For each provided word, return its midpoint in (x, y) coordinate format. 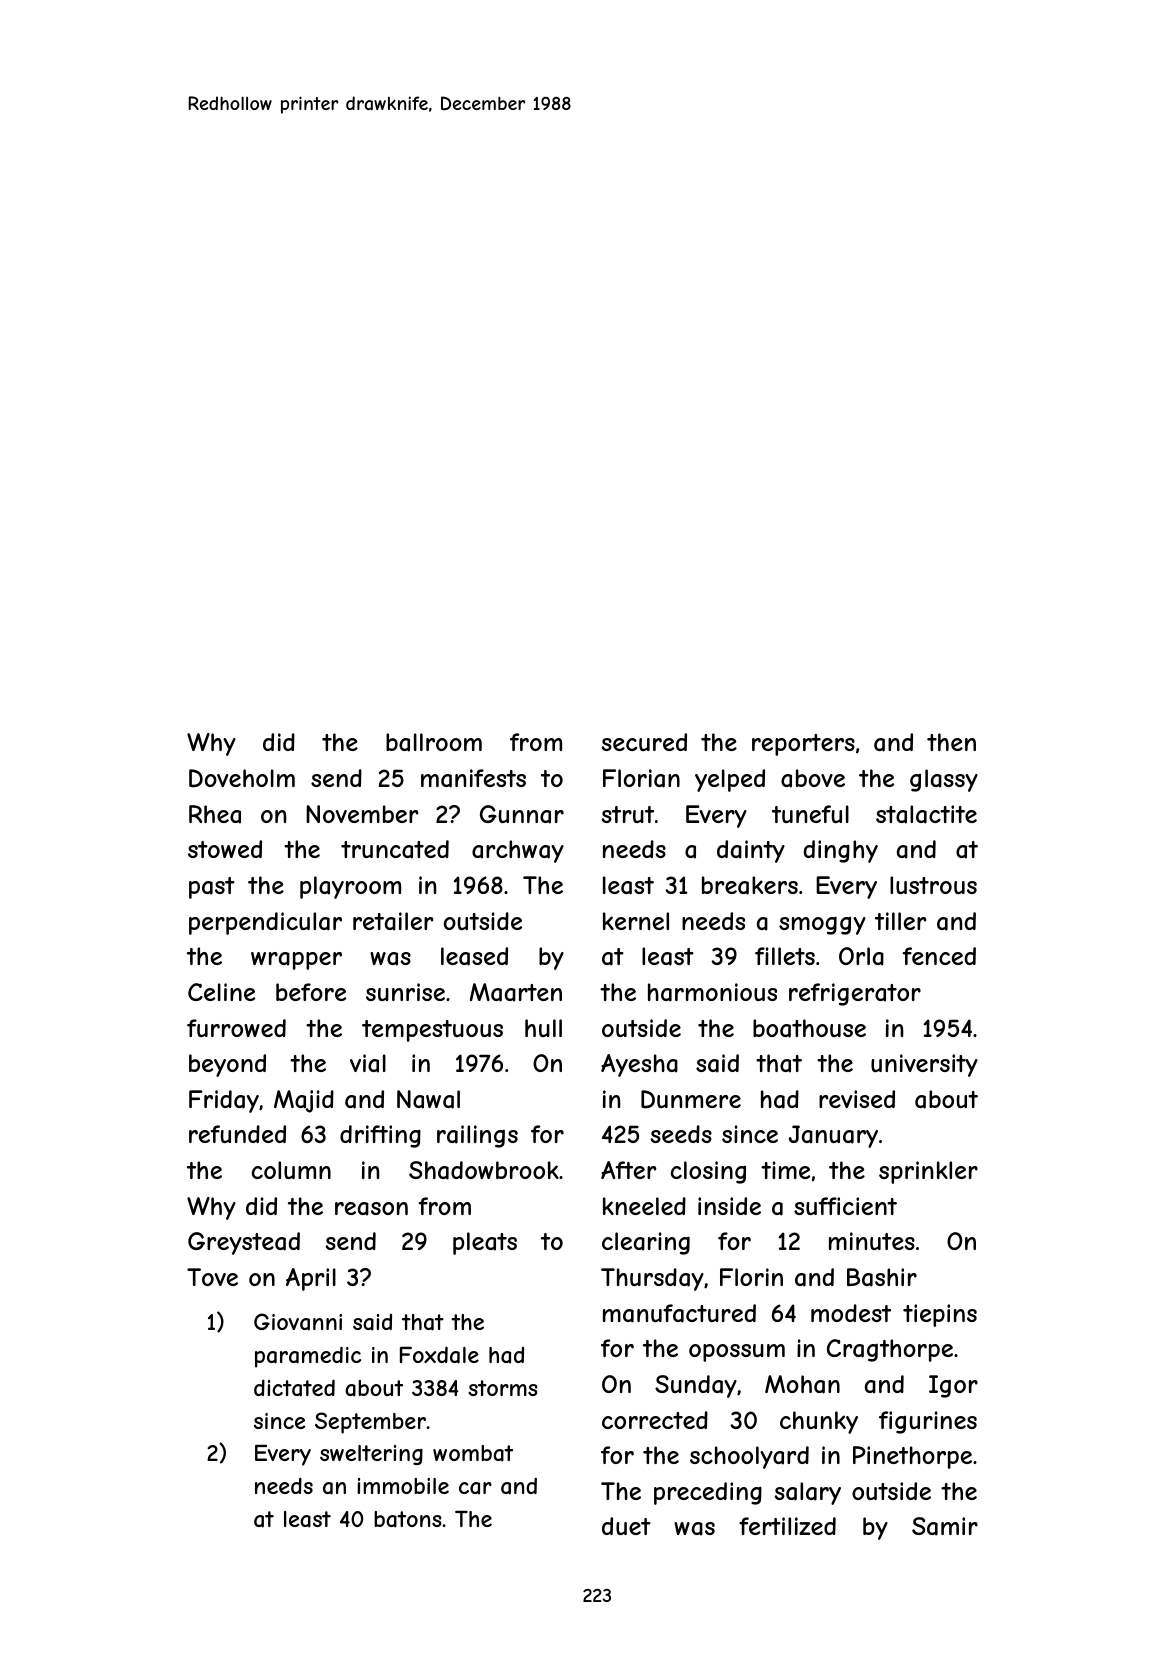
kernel (636, 921)
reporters (803, 745)
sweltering (371, 1455)
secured (644, 742)
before (311, 992)
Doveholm (242, 778)
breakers (750, 885)
